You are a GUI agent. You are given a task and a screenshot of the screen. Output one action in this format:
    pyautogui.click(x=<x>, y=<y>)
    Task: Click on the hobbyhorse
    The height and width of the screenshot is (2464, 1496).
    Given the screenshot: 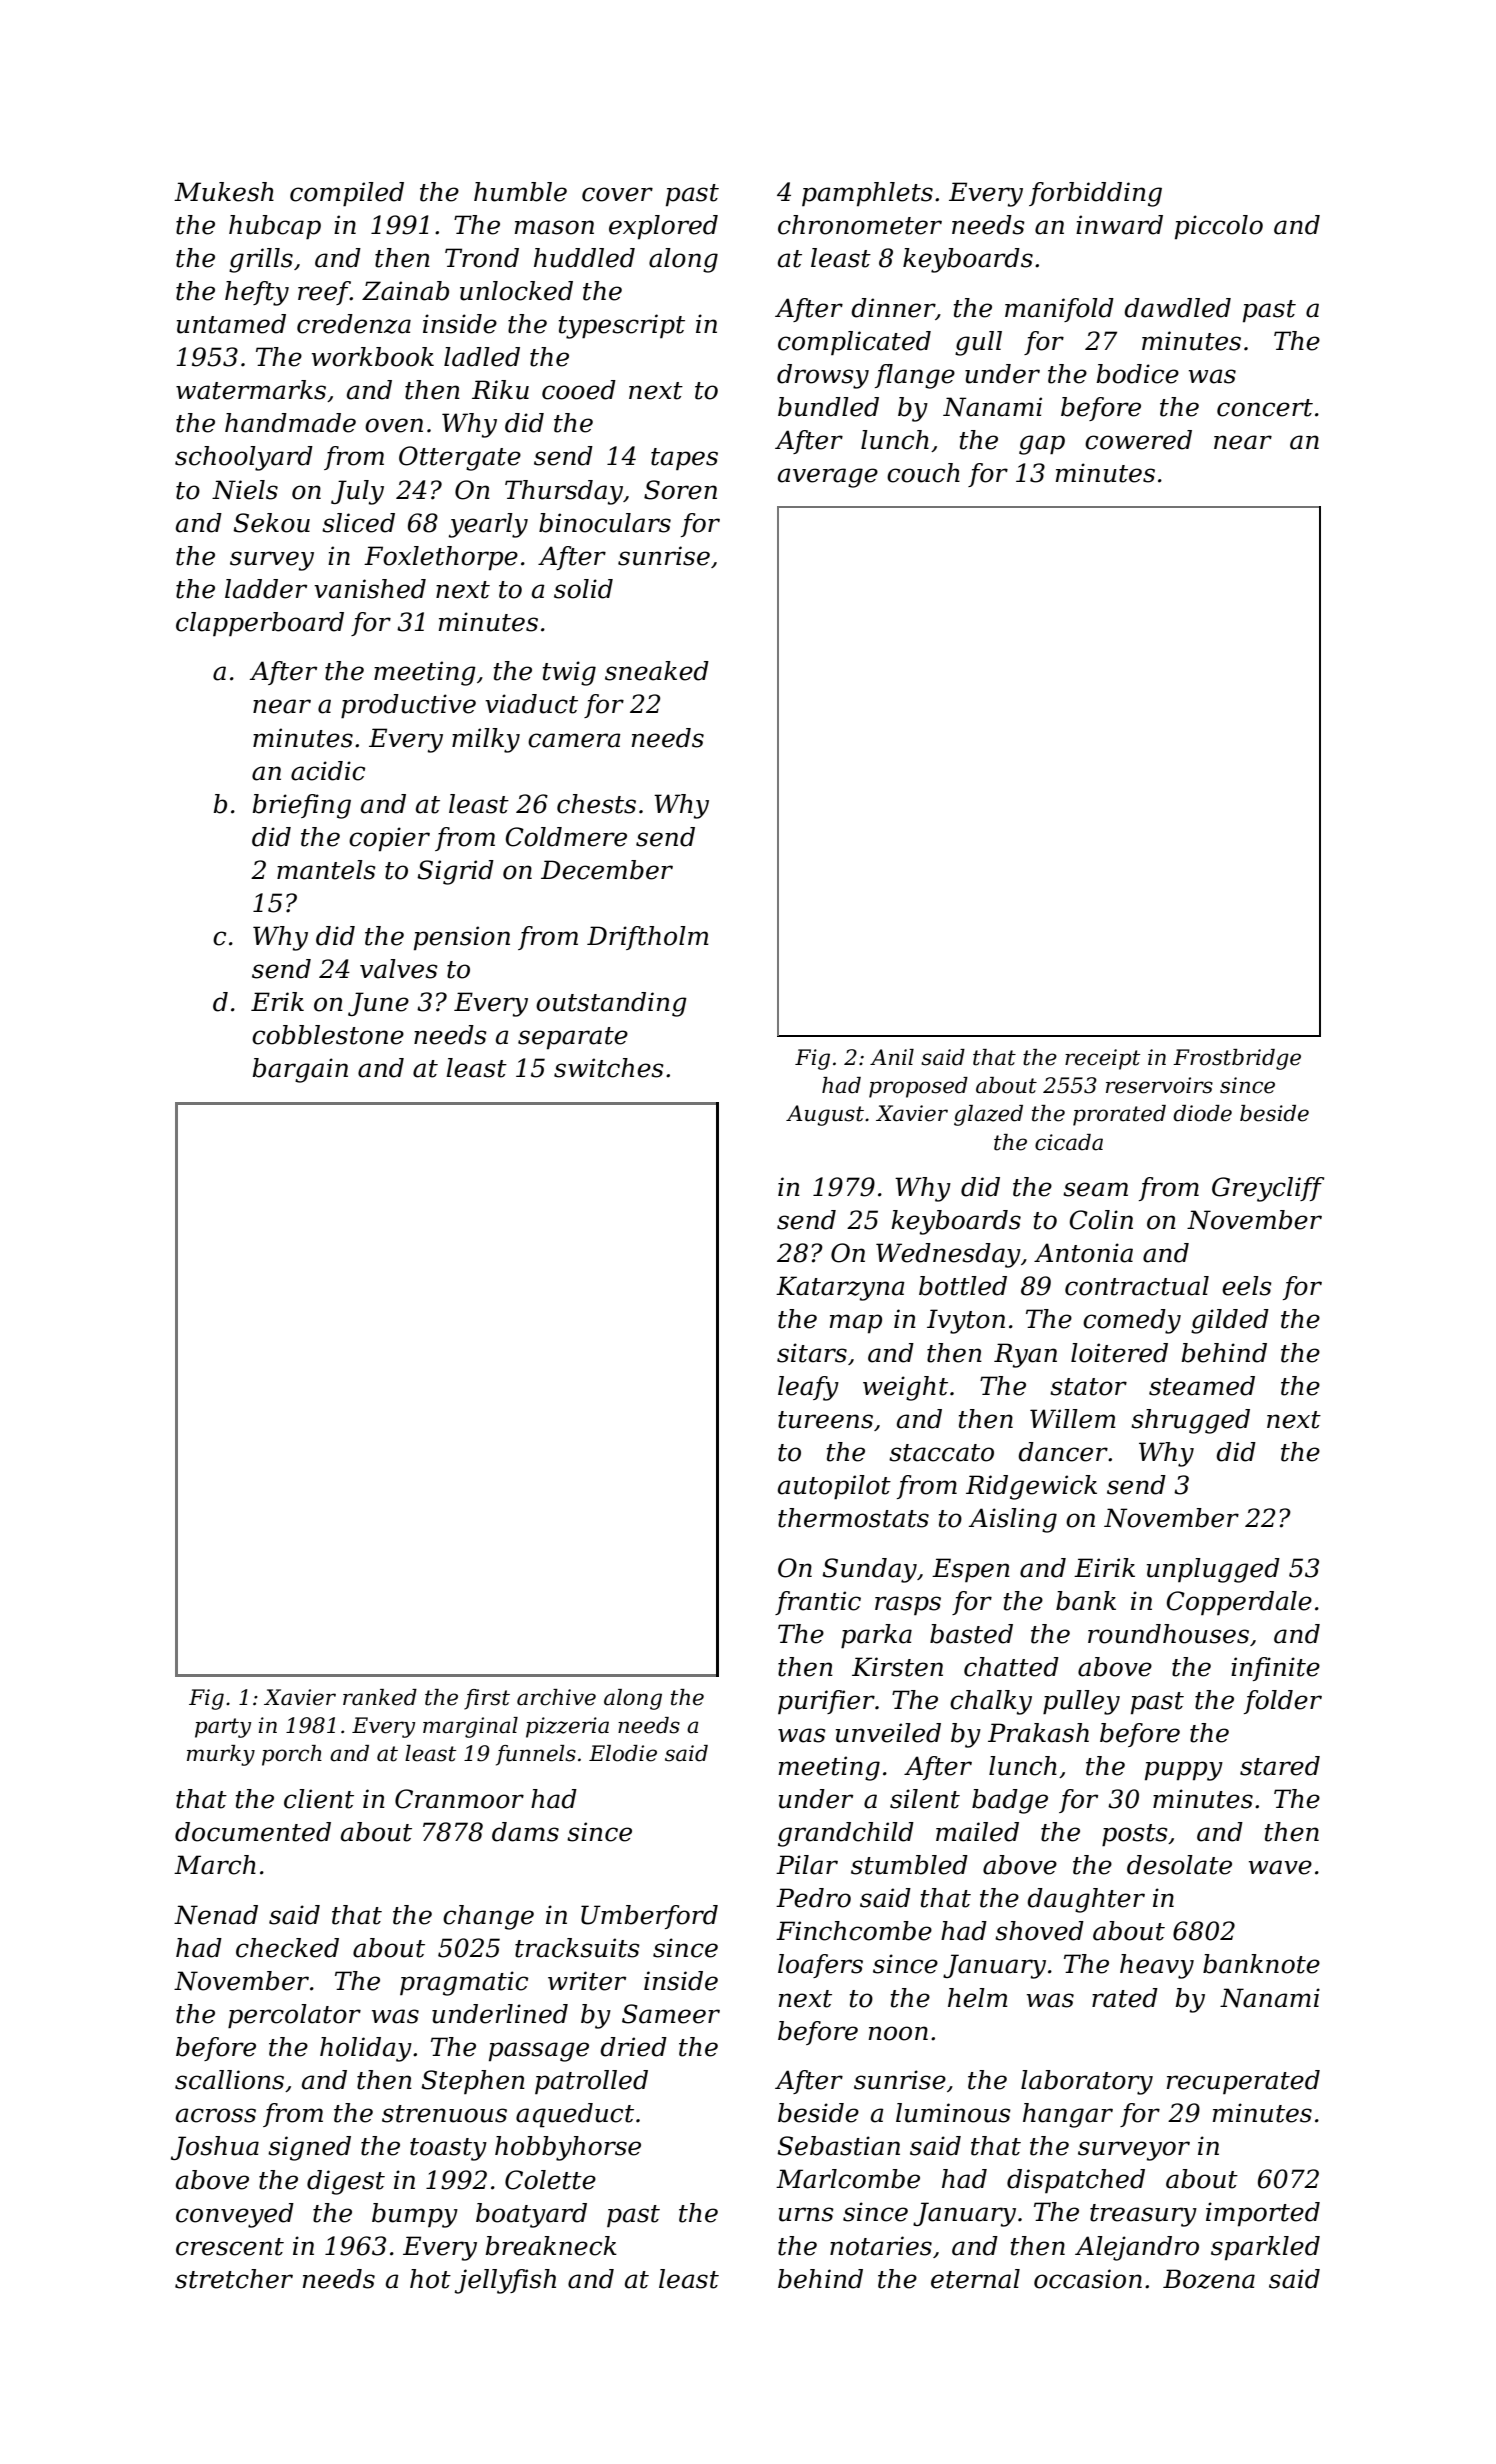 What is the action you would take?
    pyautogui.click(x=568, y=2148)
